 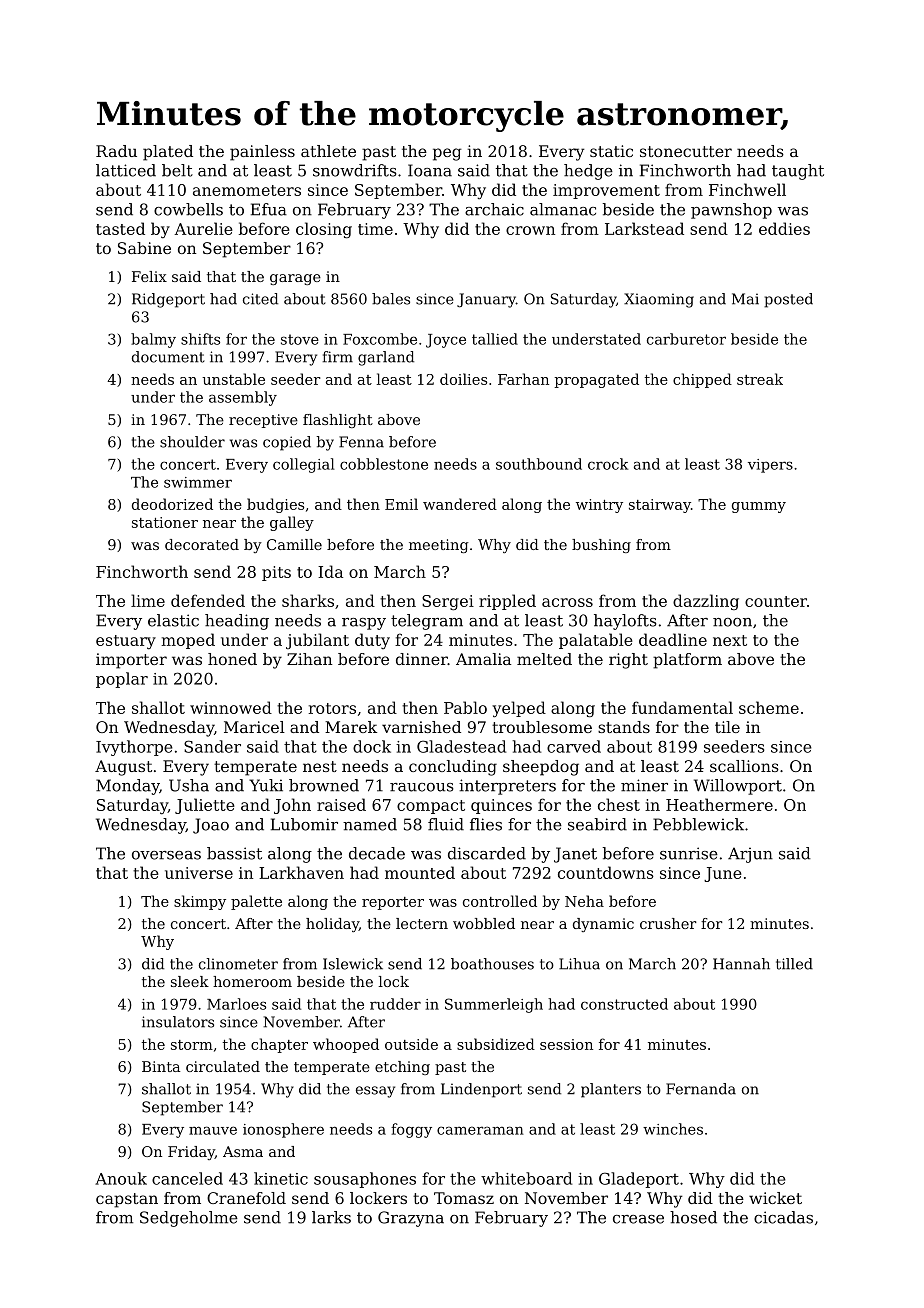 I want to click on cameraman, so click(x=480, y=1130).
